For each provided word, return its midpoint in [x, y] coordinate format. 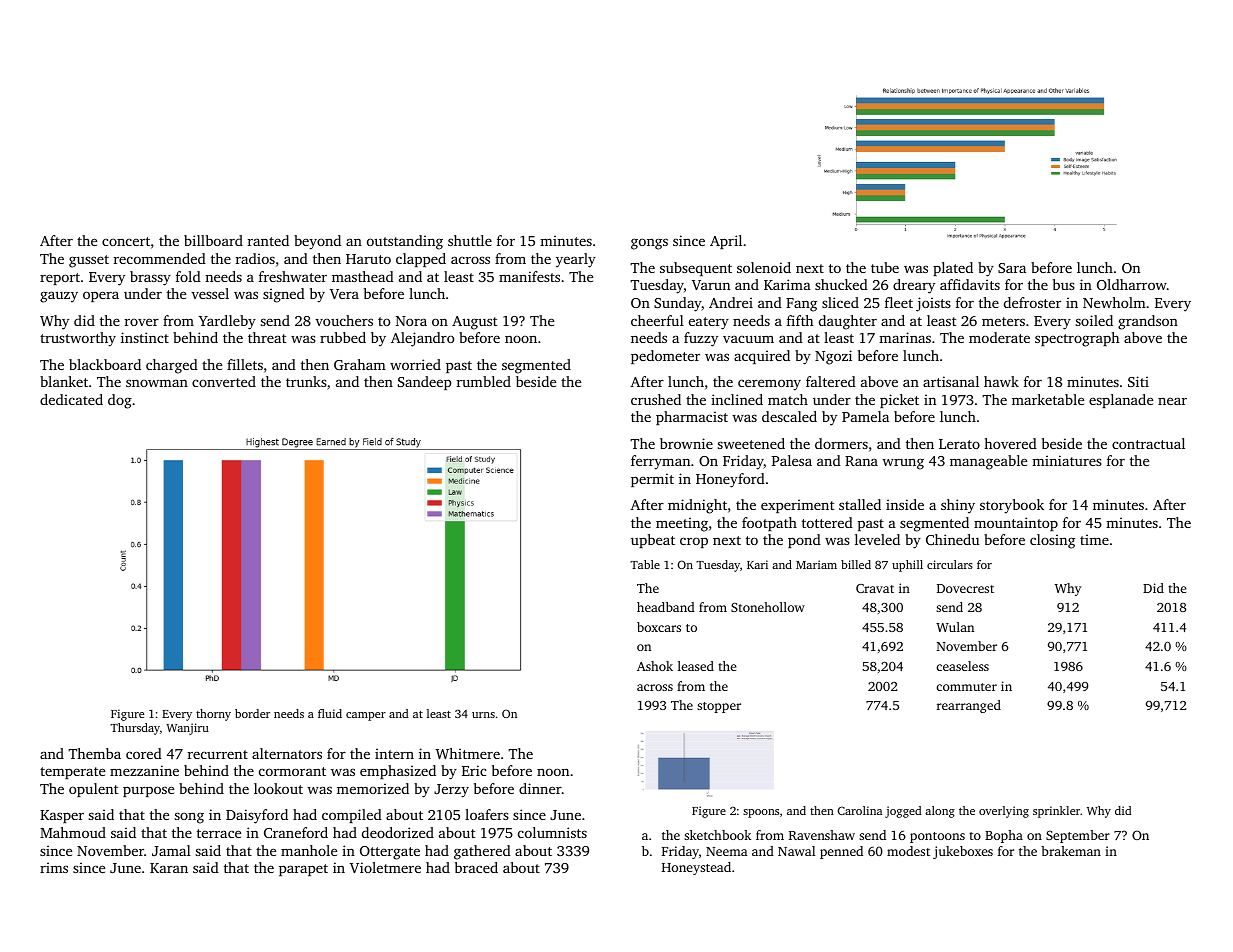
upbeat [653, 541]
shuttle [470, 240]
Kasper [62, 816]
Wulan [955, 627]
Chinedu [952, 539]
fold [188, 276]
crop [694, 542]
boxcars [659, 627]
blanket [64, 381]
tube [885, 267]
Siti [1138, 381]
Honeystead [696, 868]
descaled [789, 416]
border [252, 713]
